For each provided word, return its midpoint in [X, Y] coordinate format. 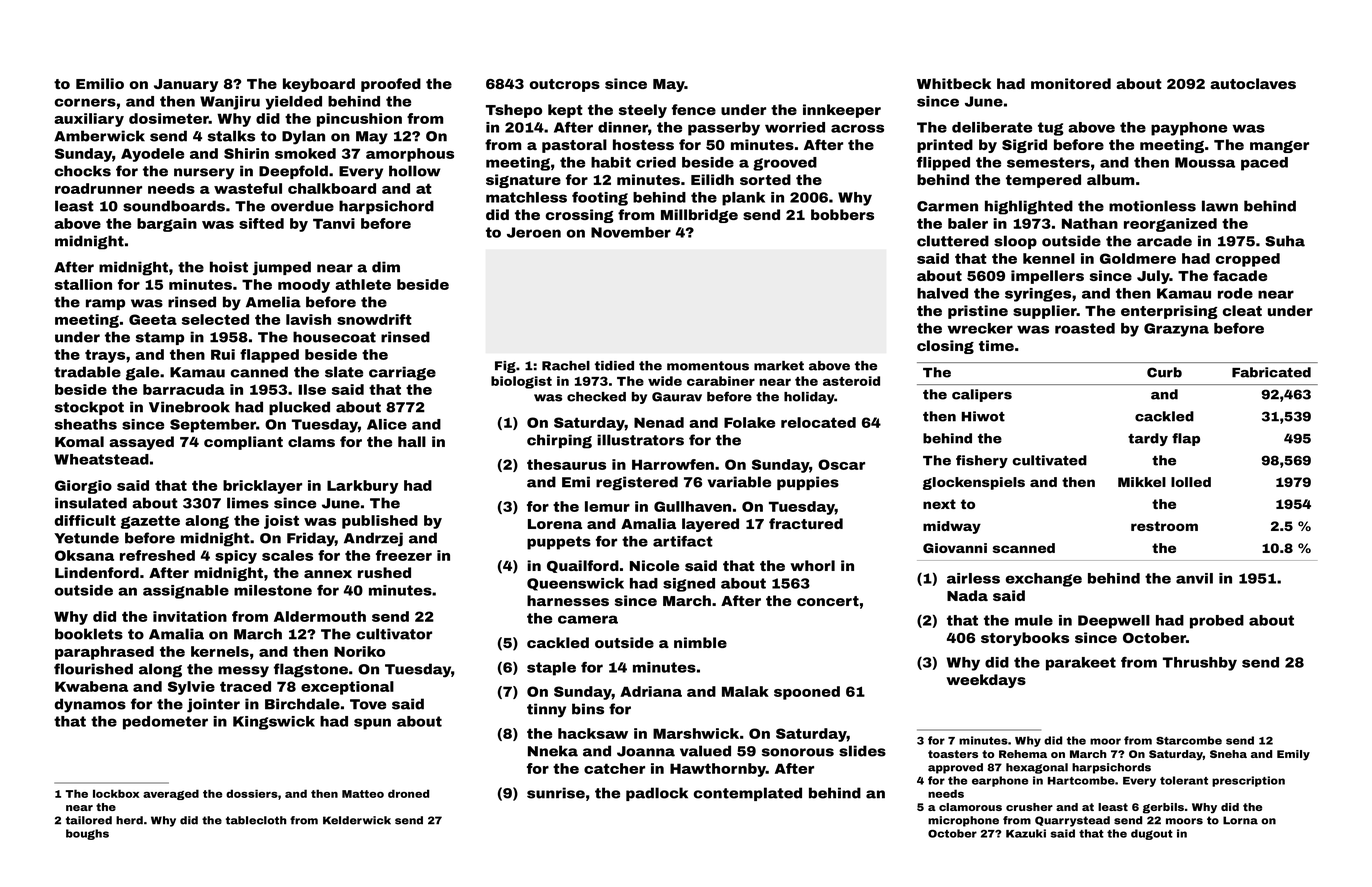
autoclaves [1253, 83]
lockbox [116, 793]
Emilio [100, 83]
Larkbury [362, 487]
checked [596, 397]
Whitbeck [954, 83]
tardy [1148, 439]
